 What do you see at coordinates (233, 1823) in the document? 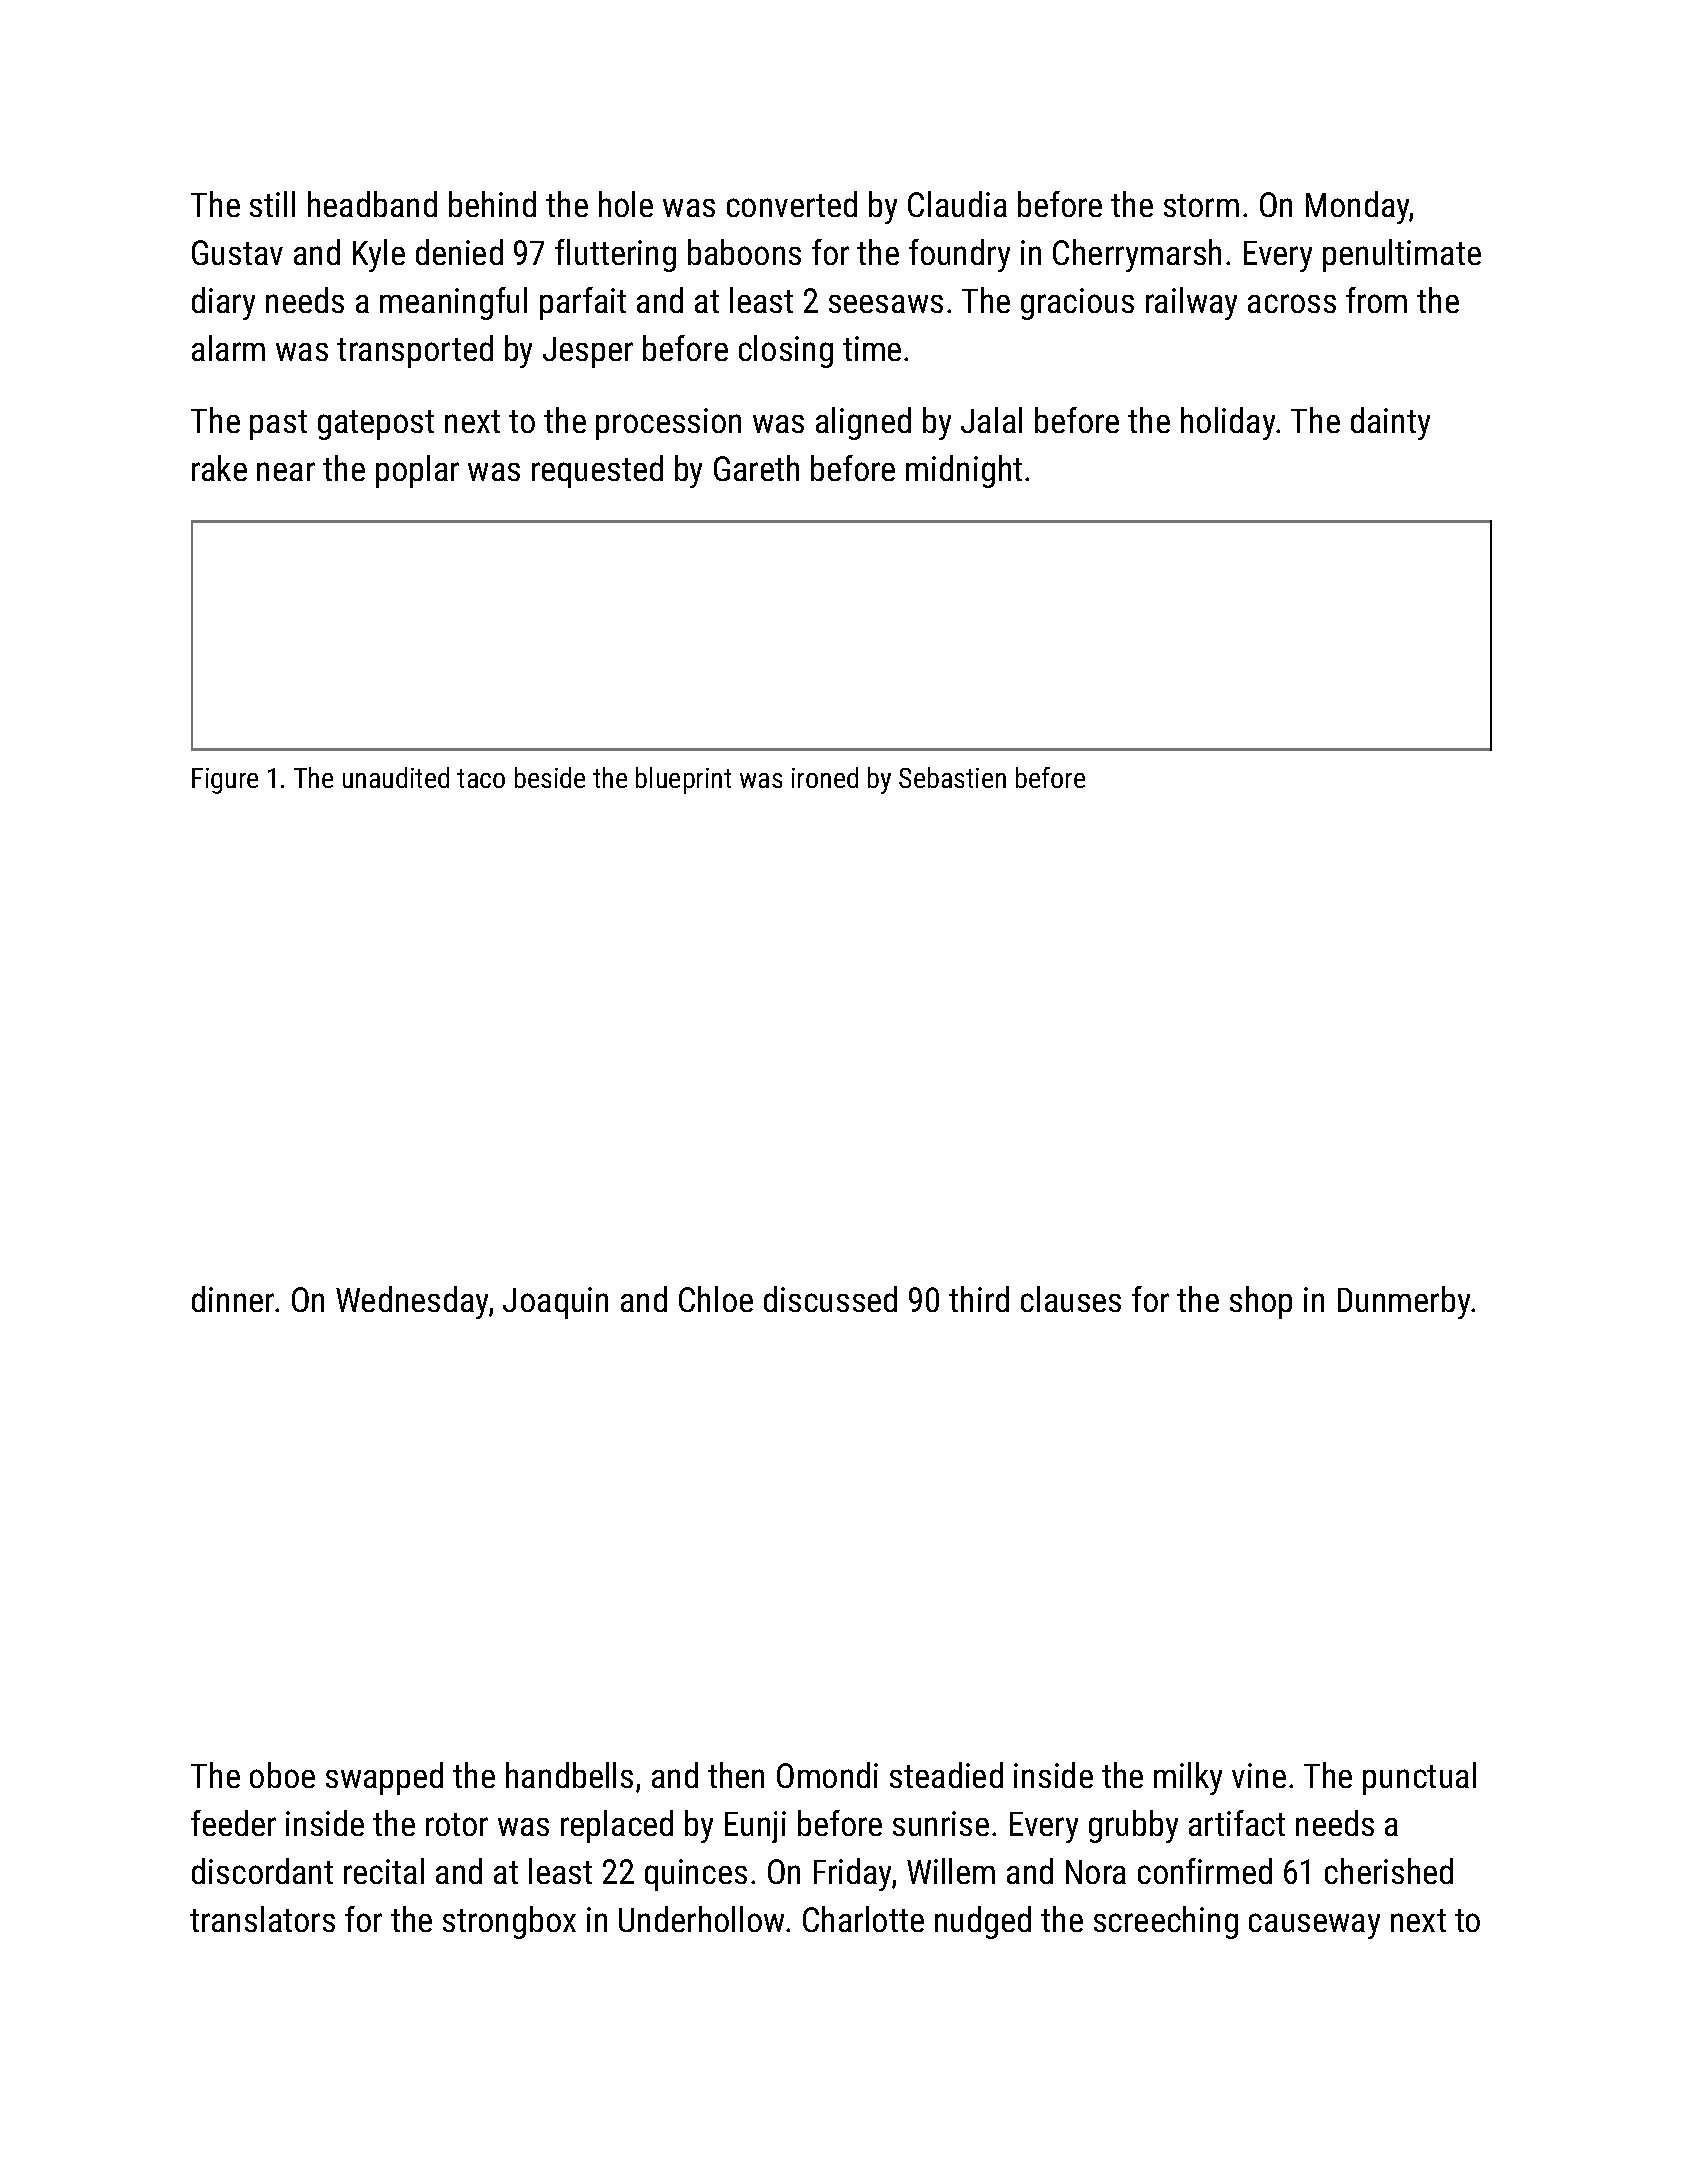
I see `feeder` at bounding box center [233, 1823].
